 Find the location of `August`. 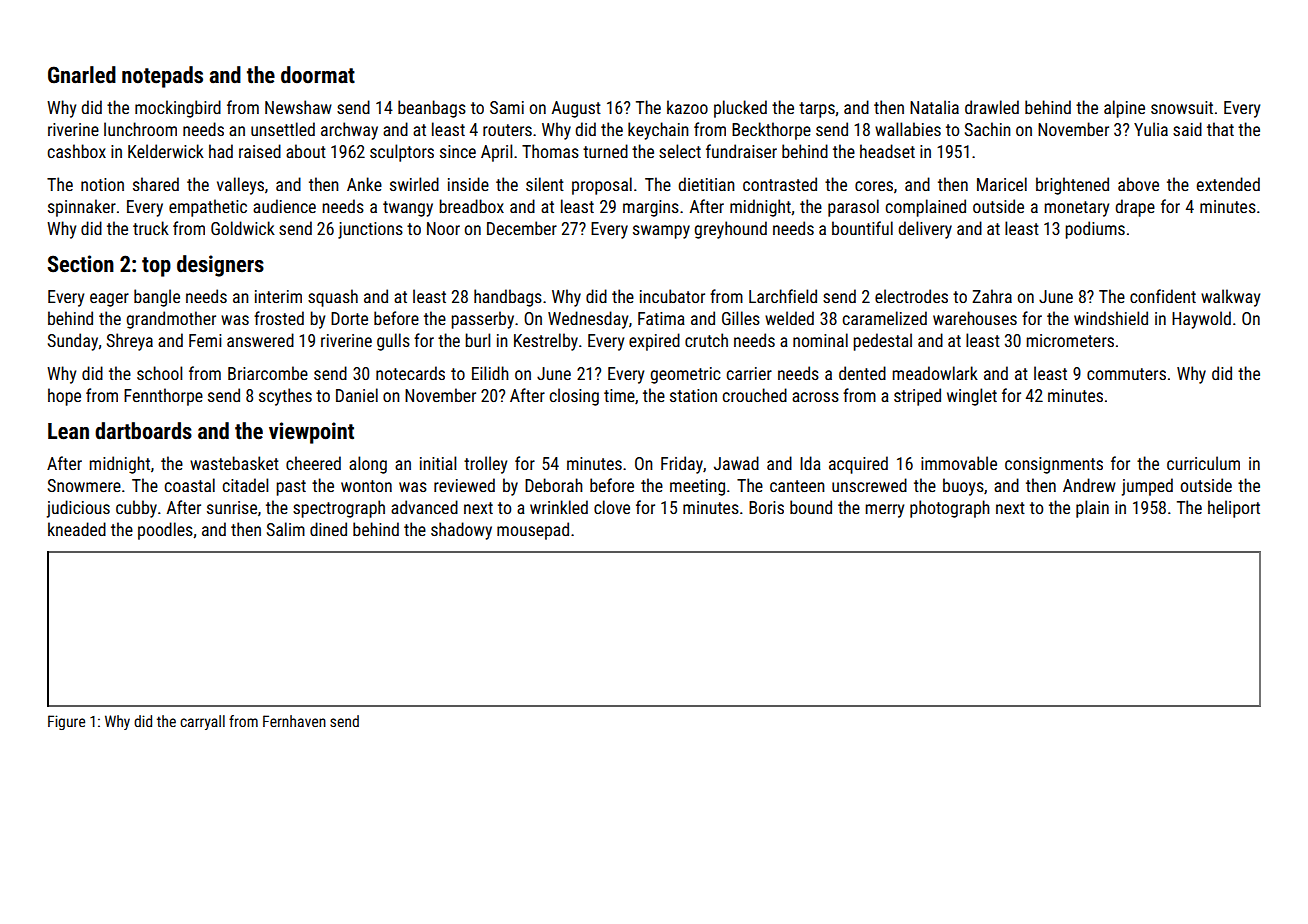

August is located at coordinates (576, 109).
